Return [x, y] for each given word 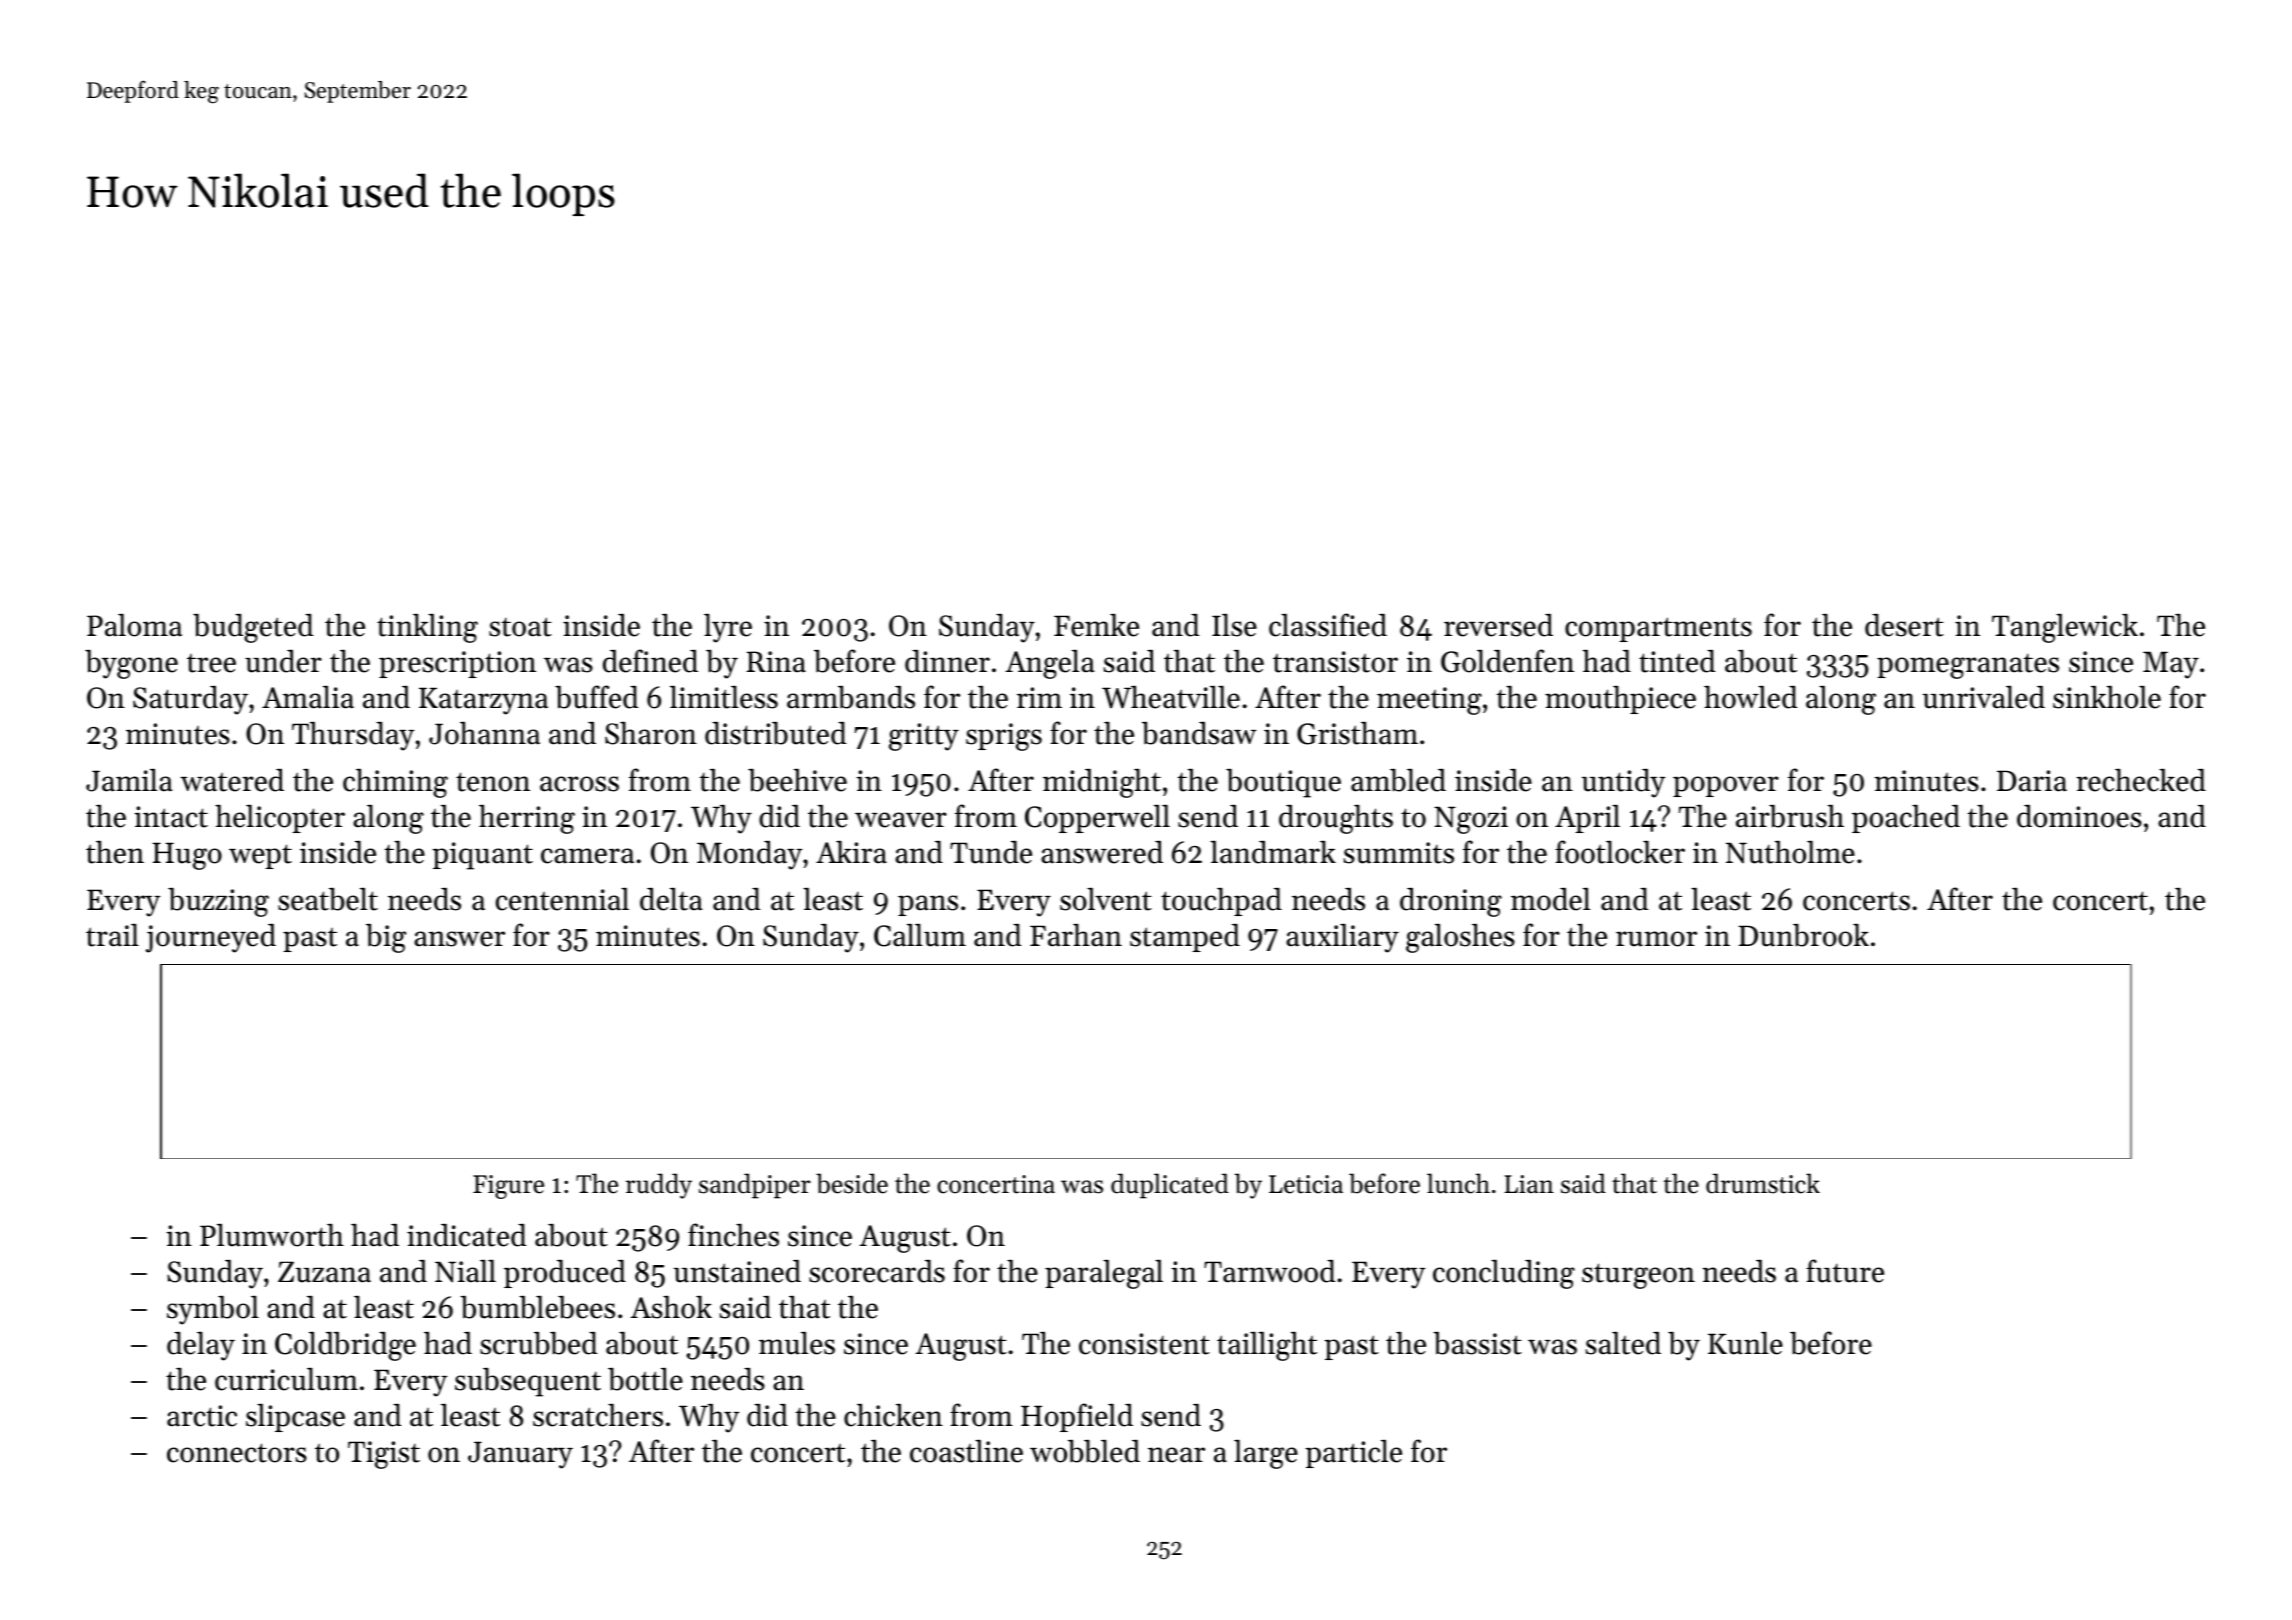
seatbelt [328, 899]
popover [1726, 786]
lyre [728, 628]
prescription [457, 664]
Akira [851, 852]
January [520, 1455]
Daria [2032, 781]
